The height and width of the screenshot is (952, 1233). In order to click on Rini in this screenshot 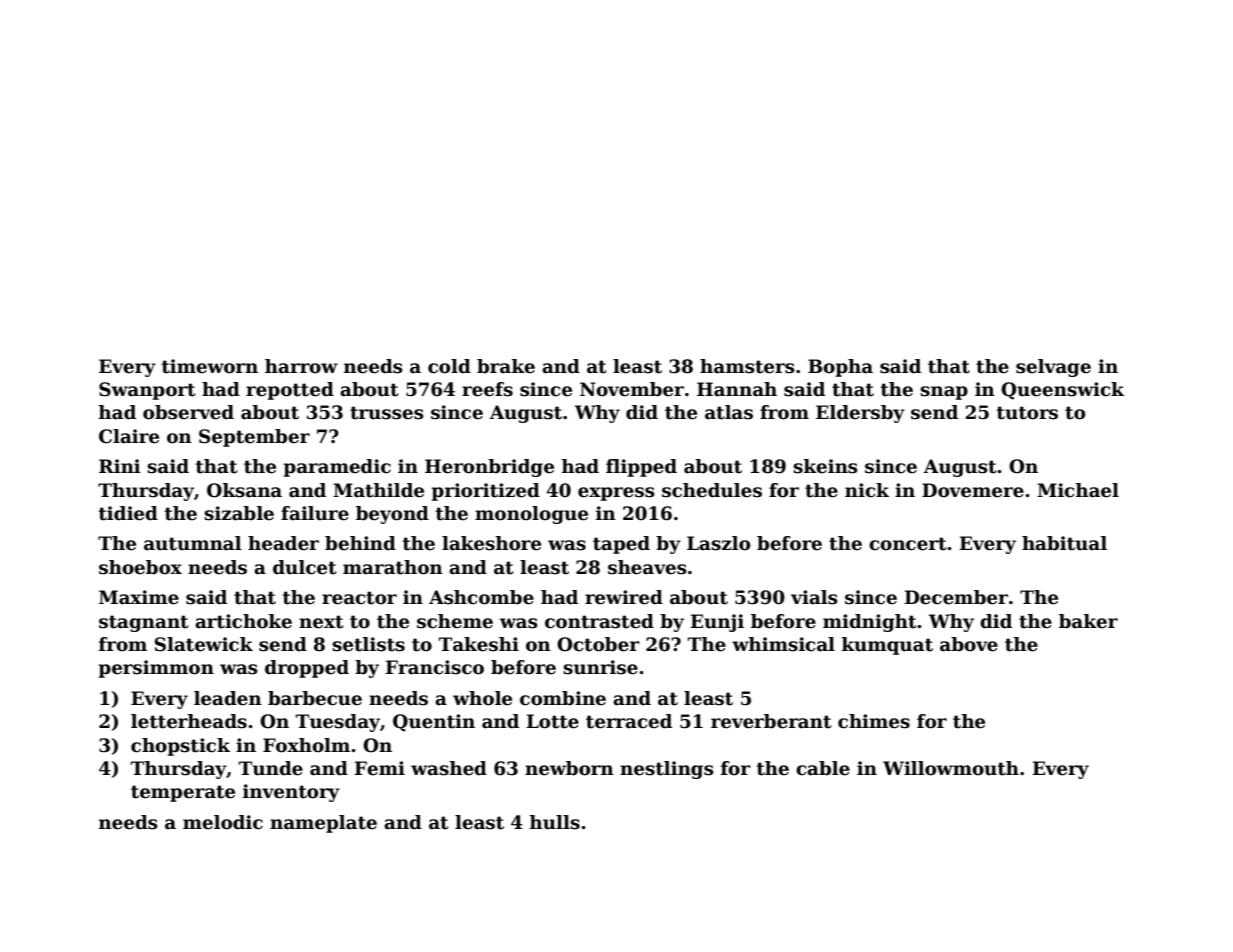, I will do `click(120, 466)`.
